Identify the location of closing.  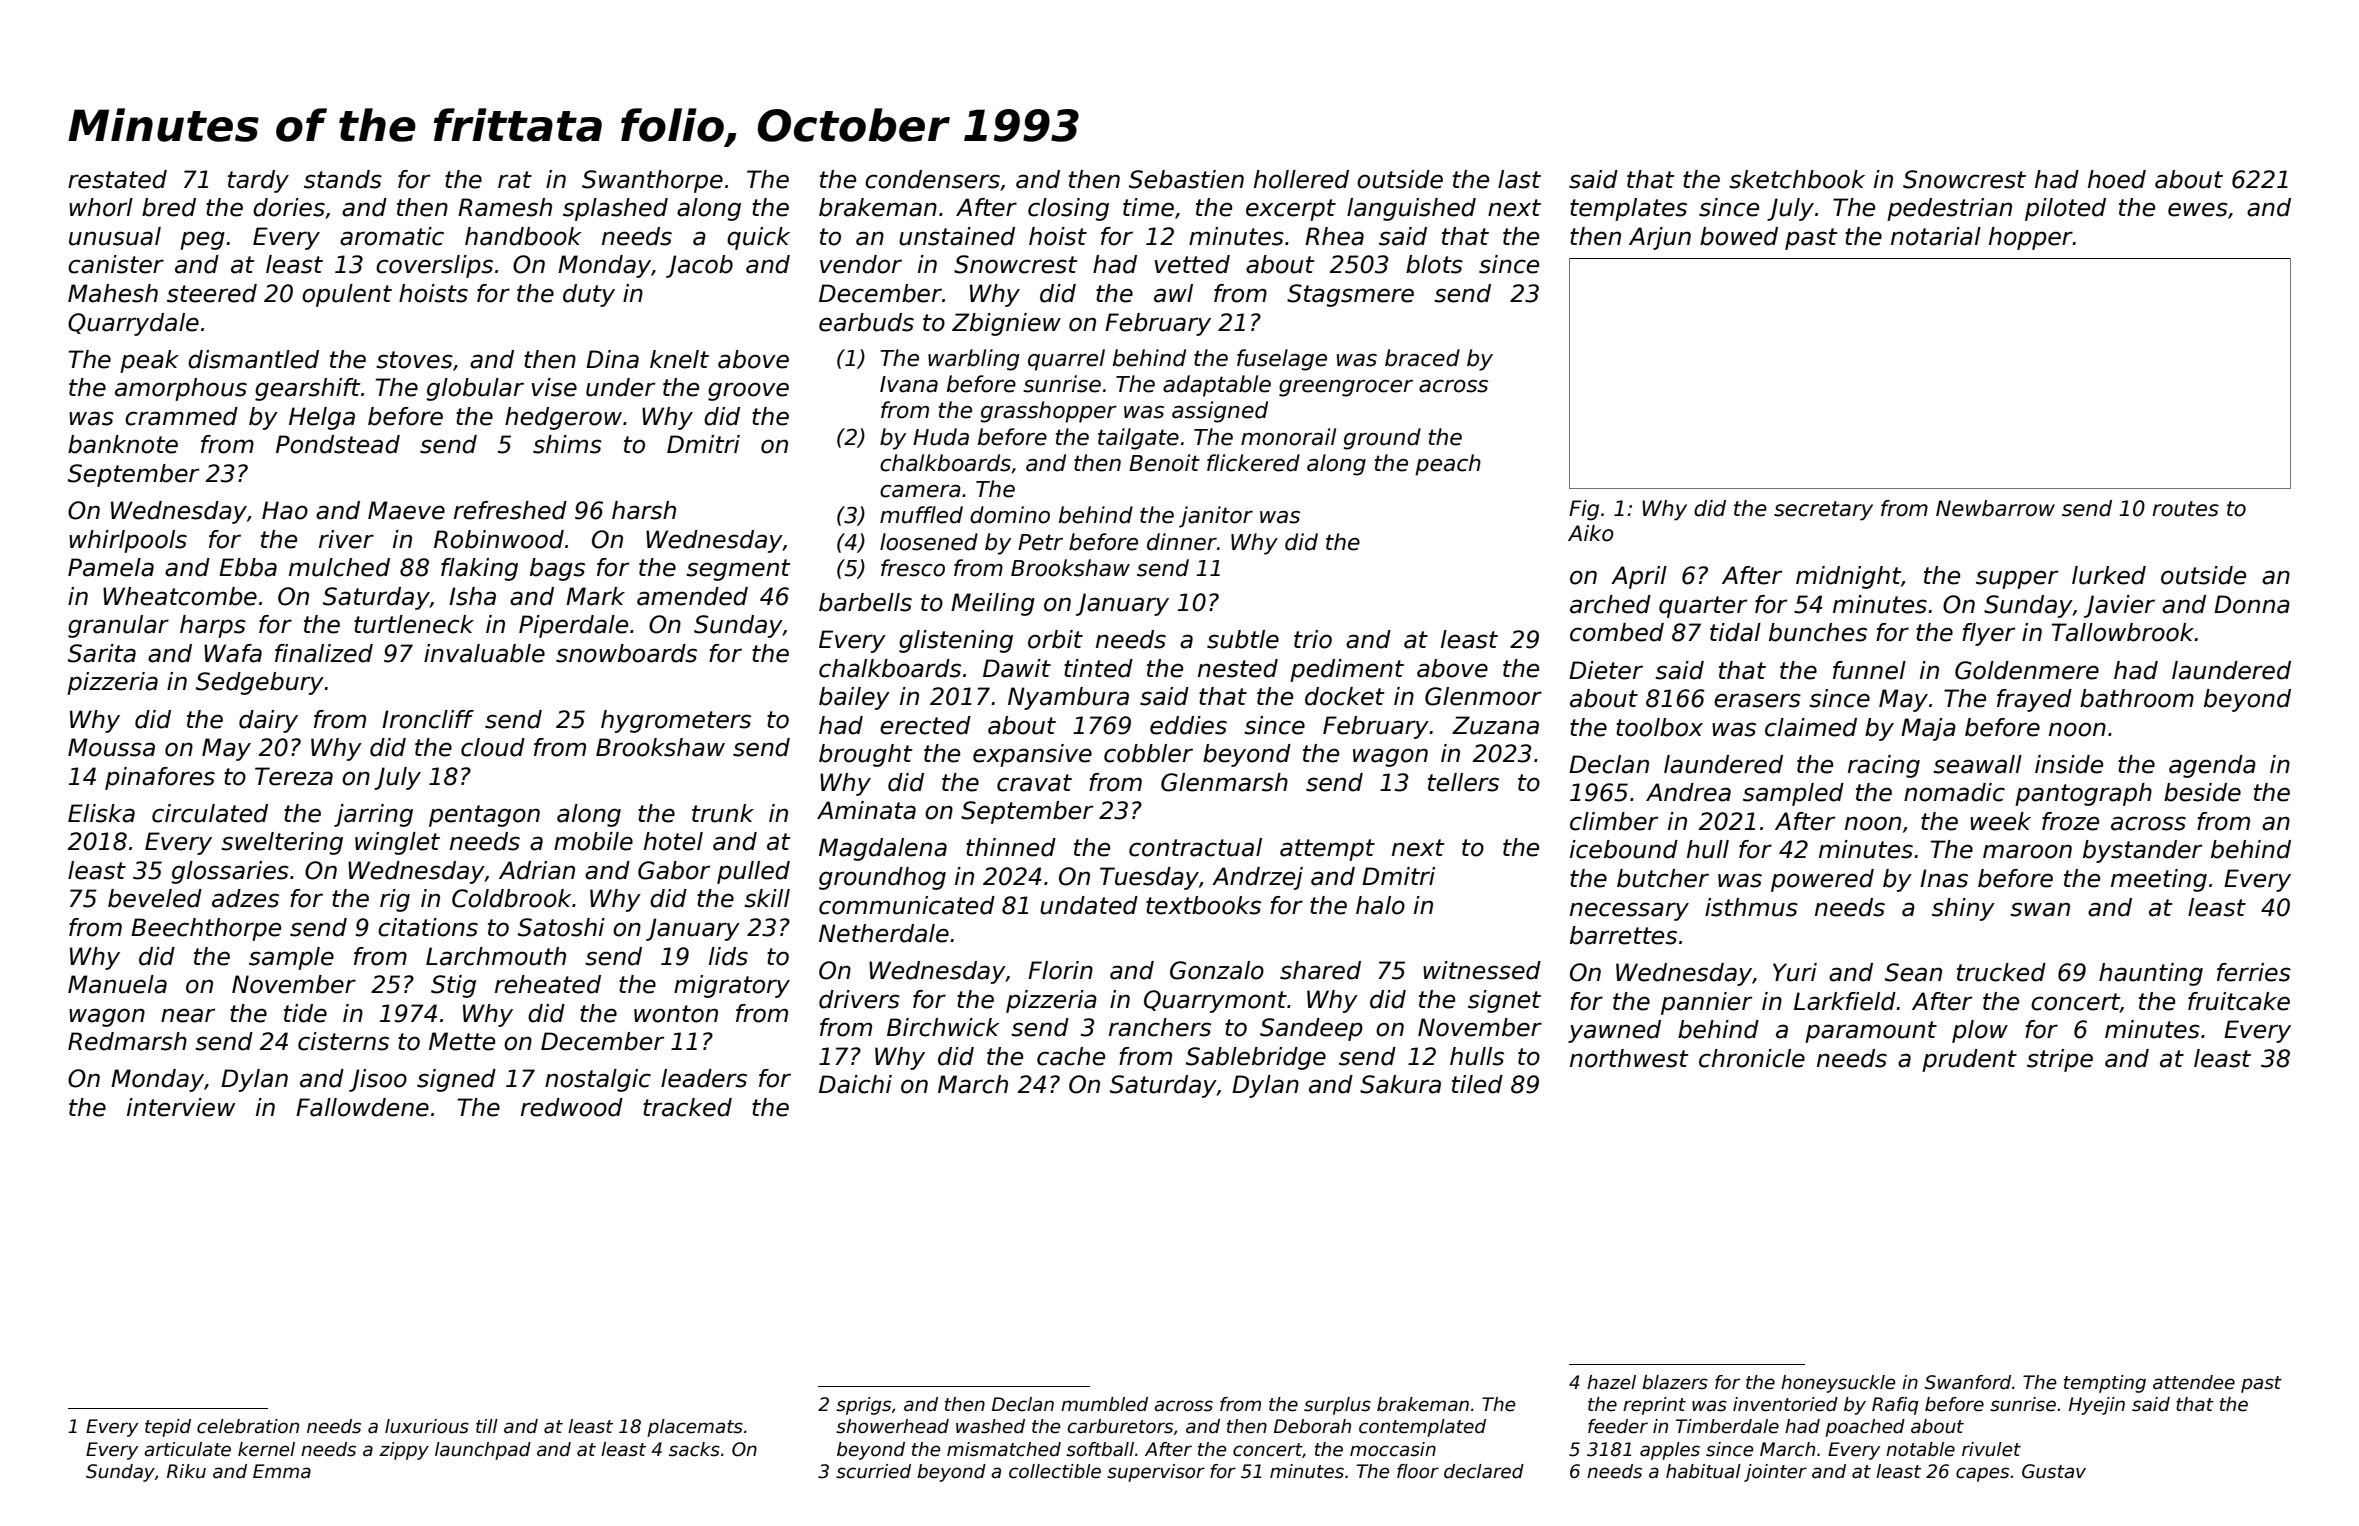
(1068, 209).
